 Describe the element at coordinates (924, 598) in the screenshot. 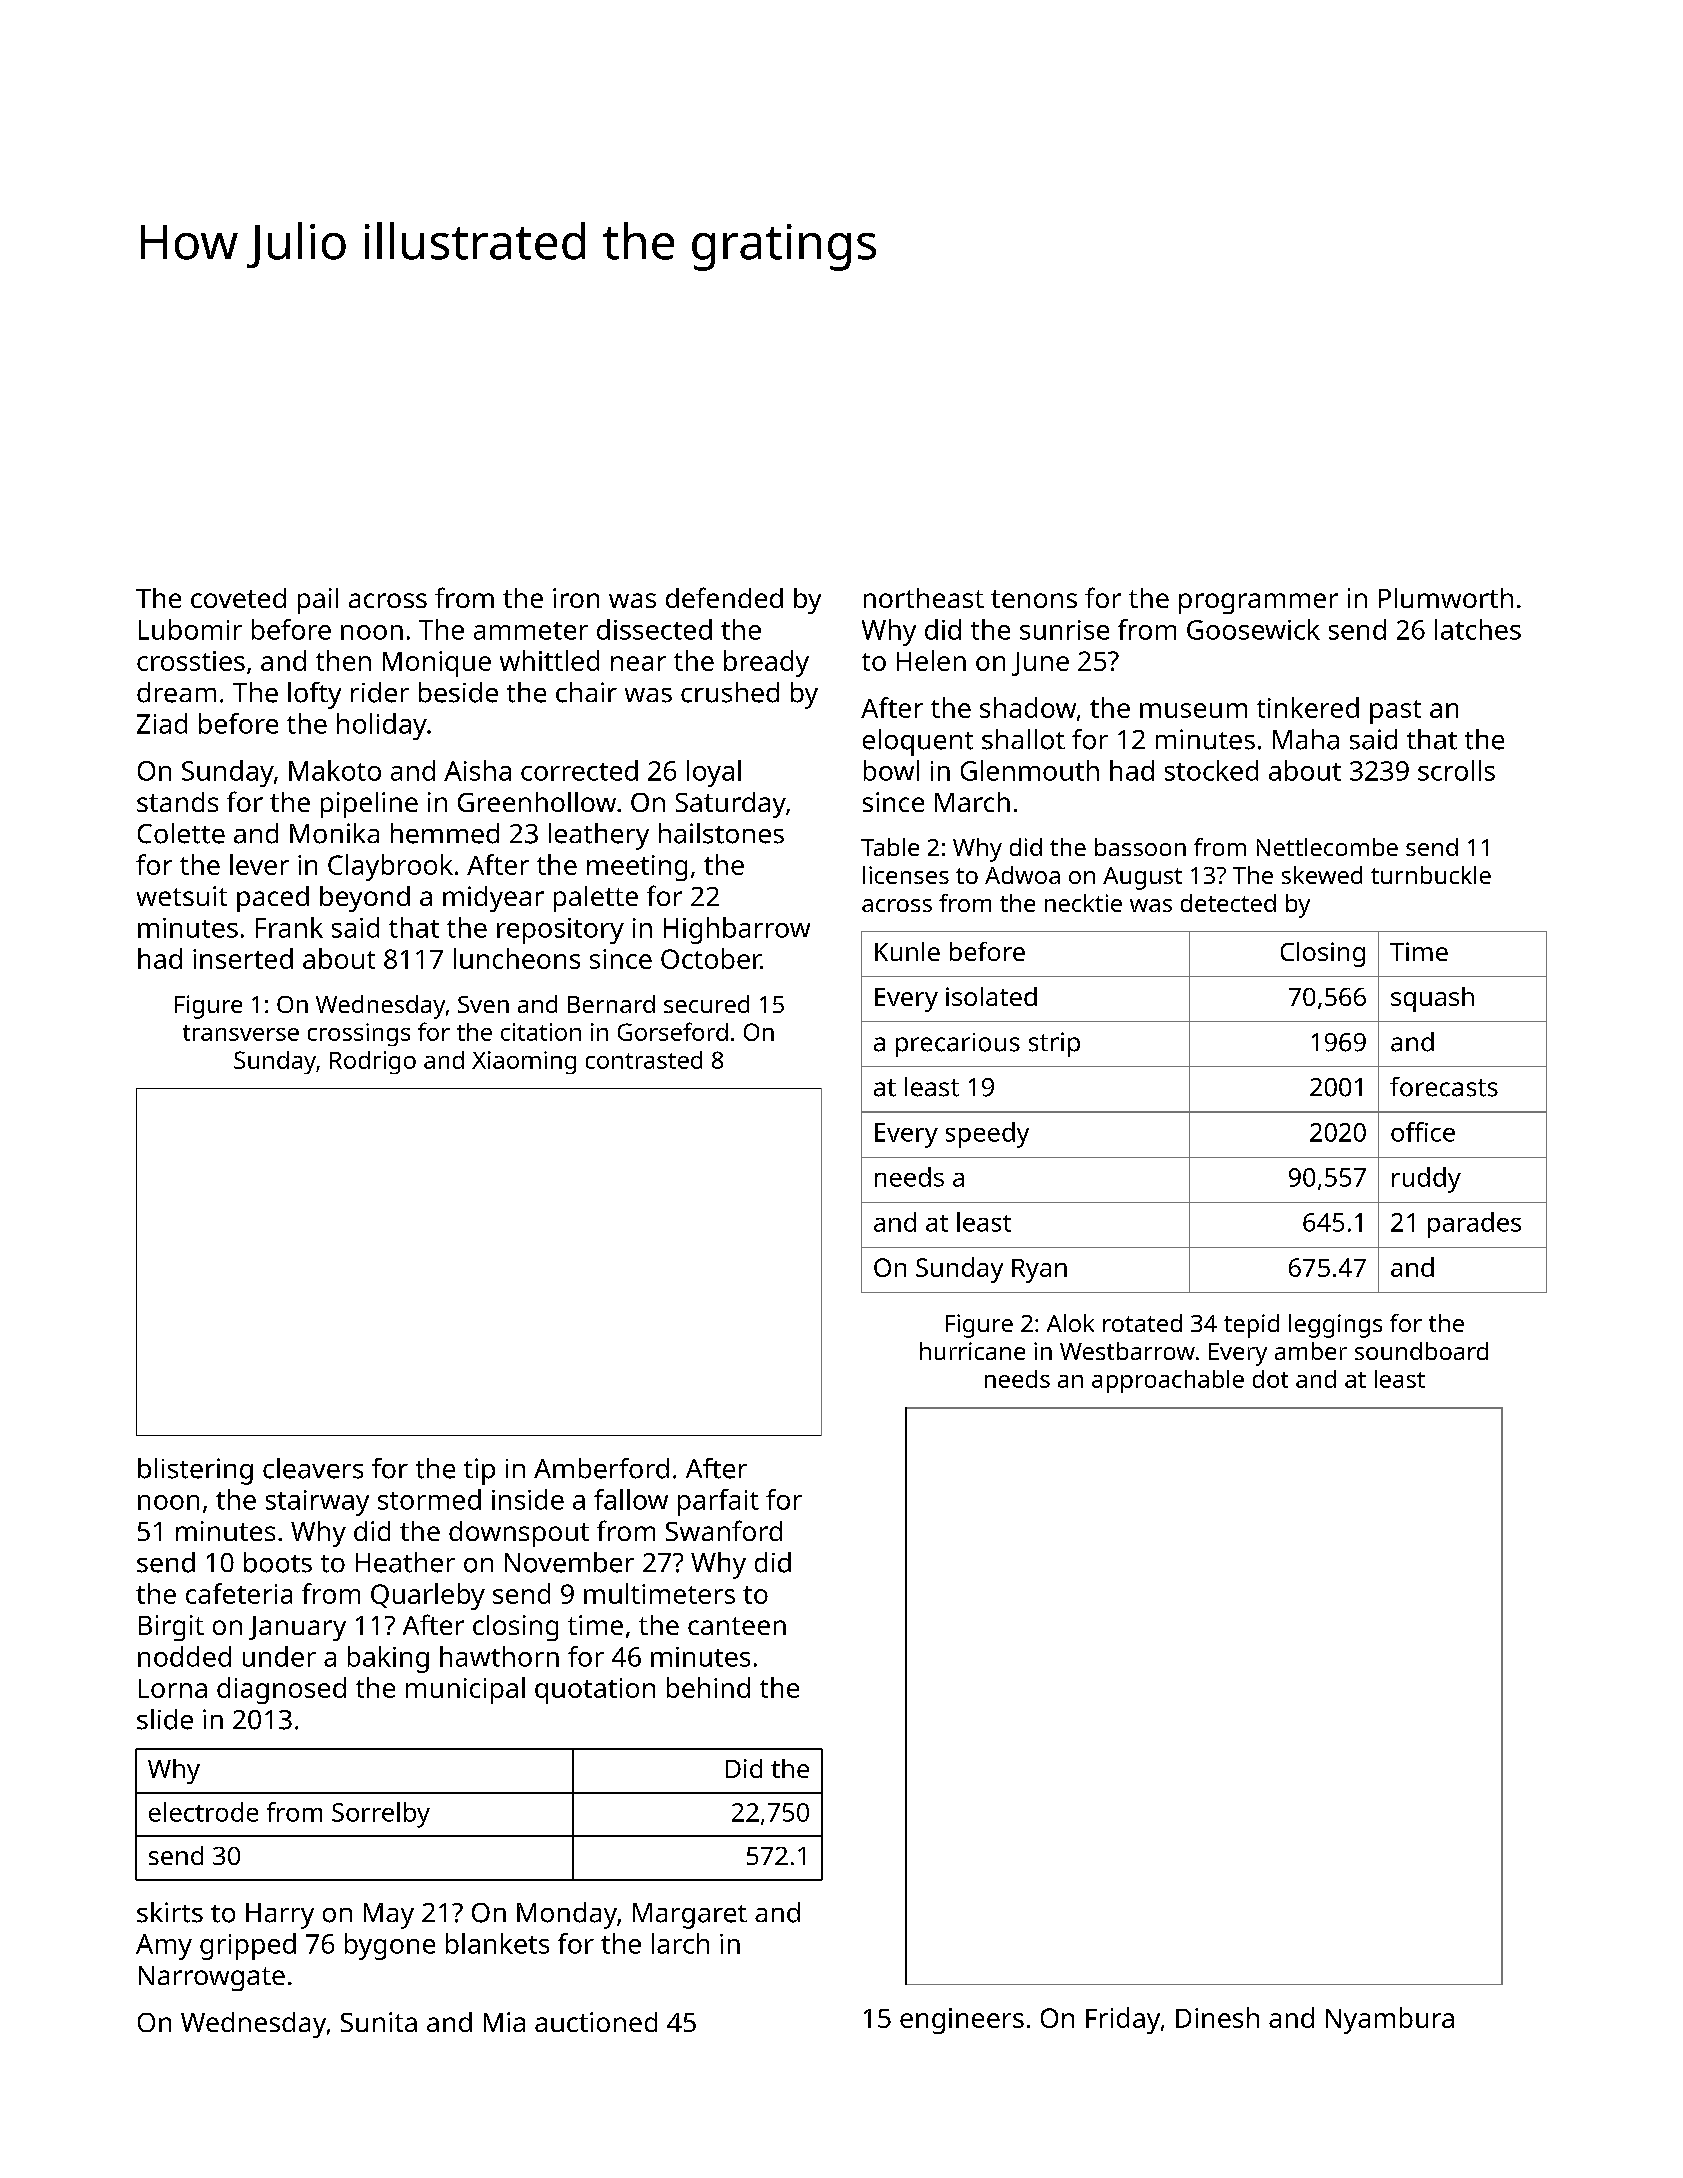

I see `northeast` at that location.
